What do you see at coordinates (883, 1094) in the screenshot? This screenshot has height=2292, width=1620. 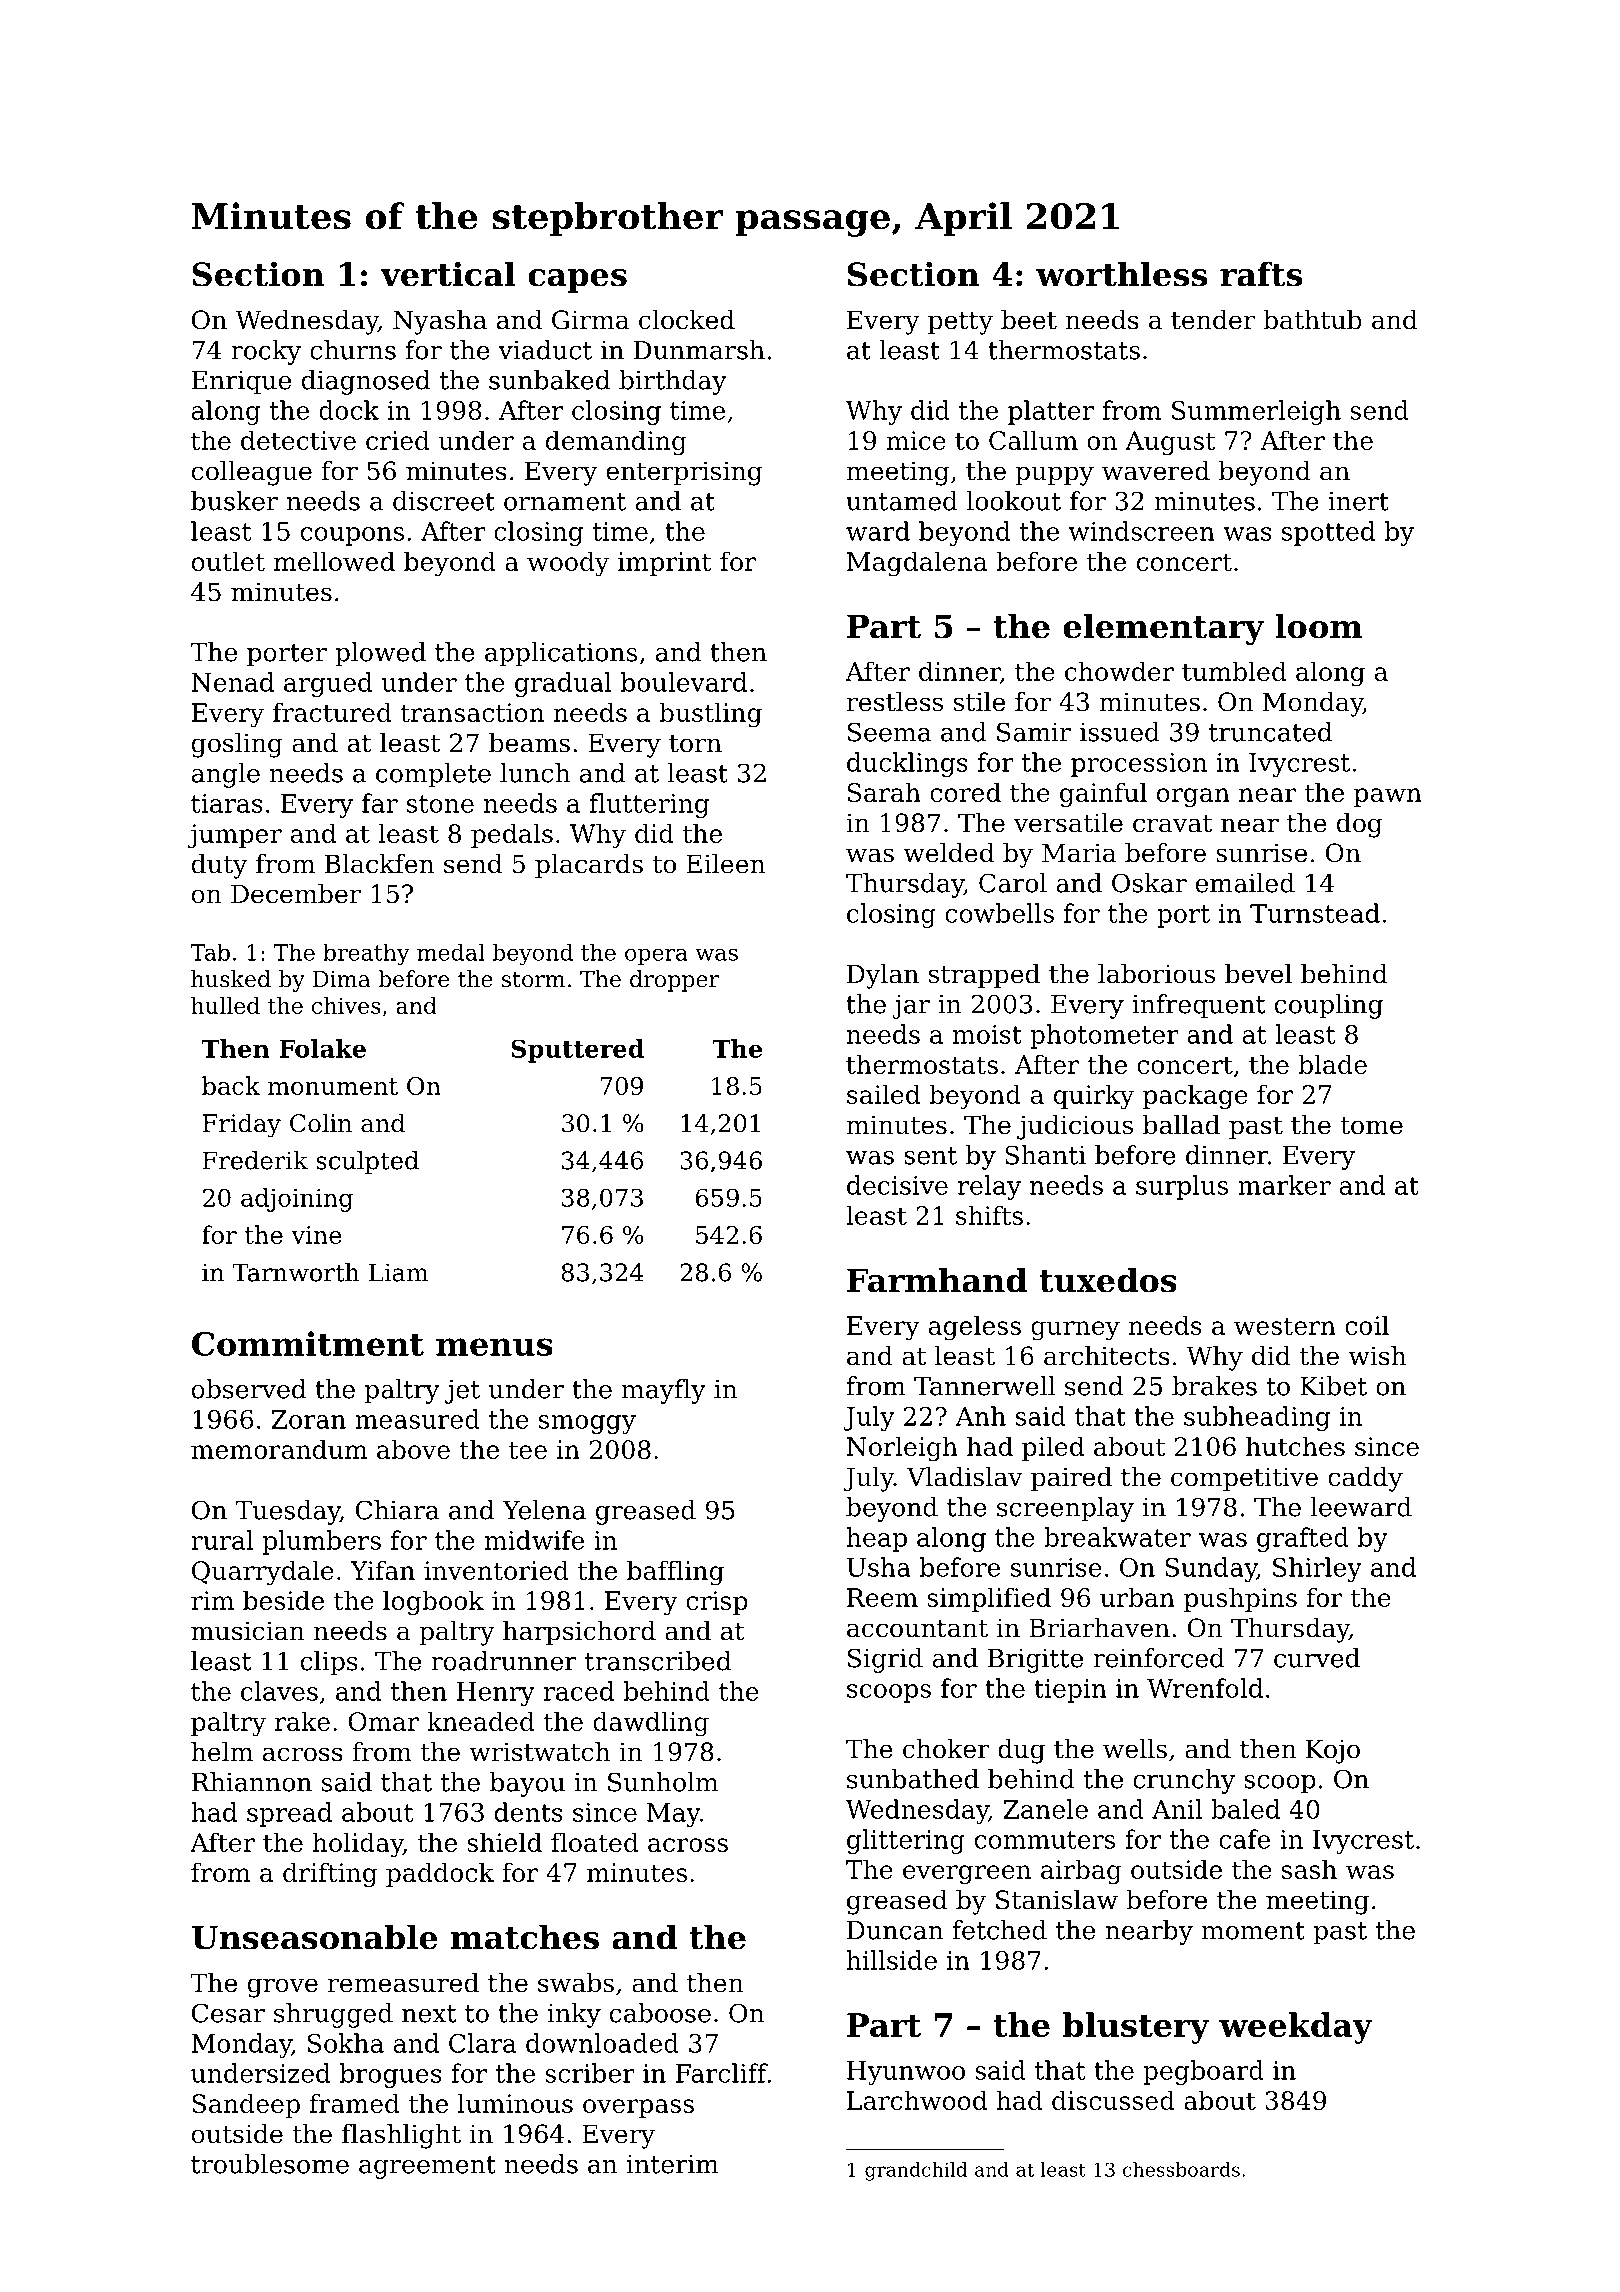 I see `sailed` at bounding box center [883, 1094].
